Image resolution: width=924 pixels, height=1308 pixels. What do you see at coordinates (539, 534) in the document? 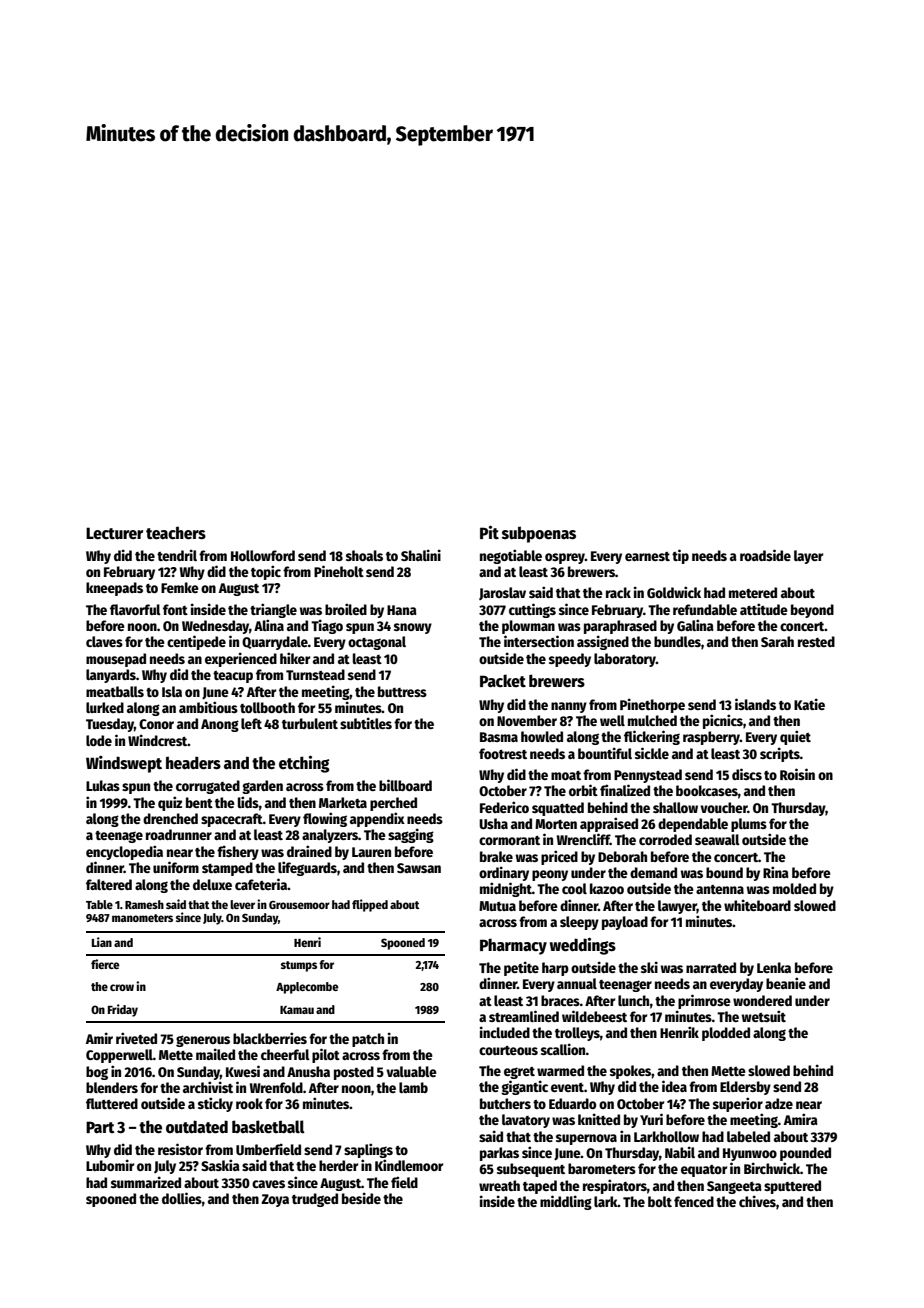
I see `subpoenas` at bounding box center [539, 534].
